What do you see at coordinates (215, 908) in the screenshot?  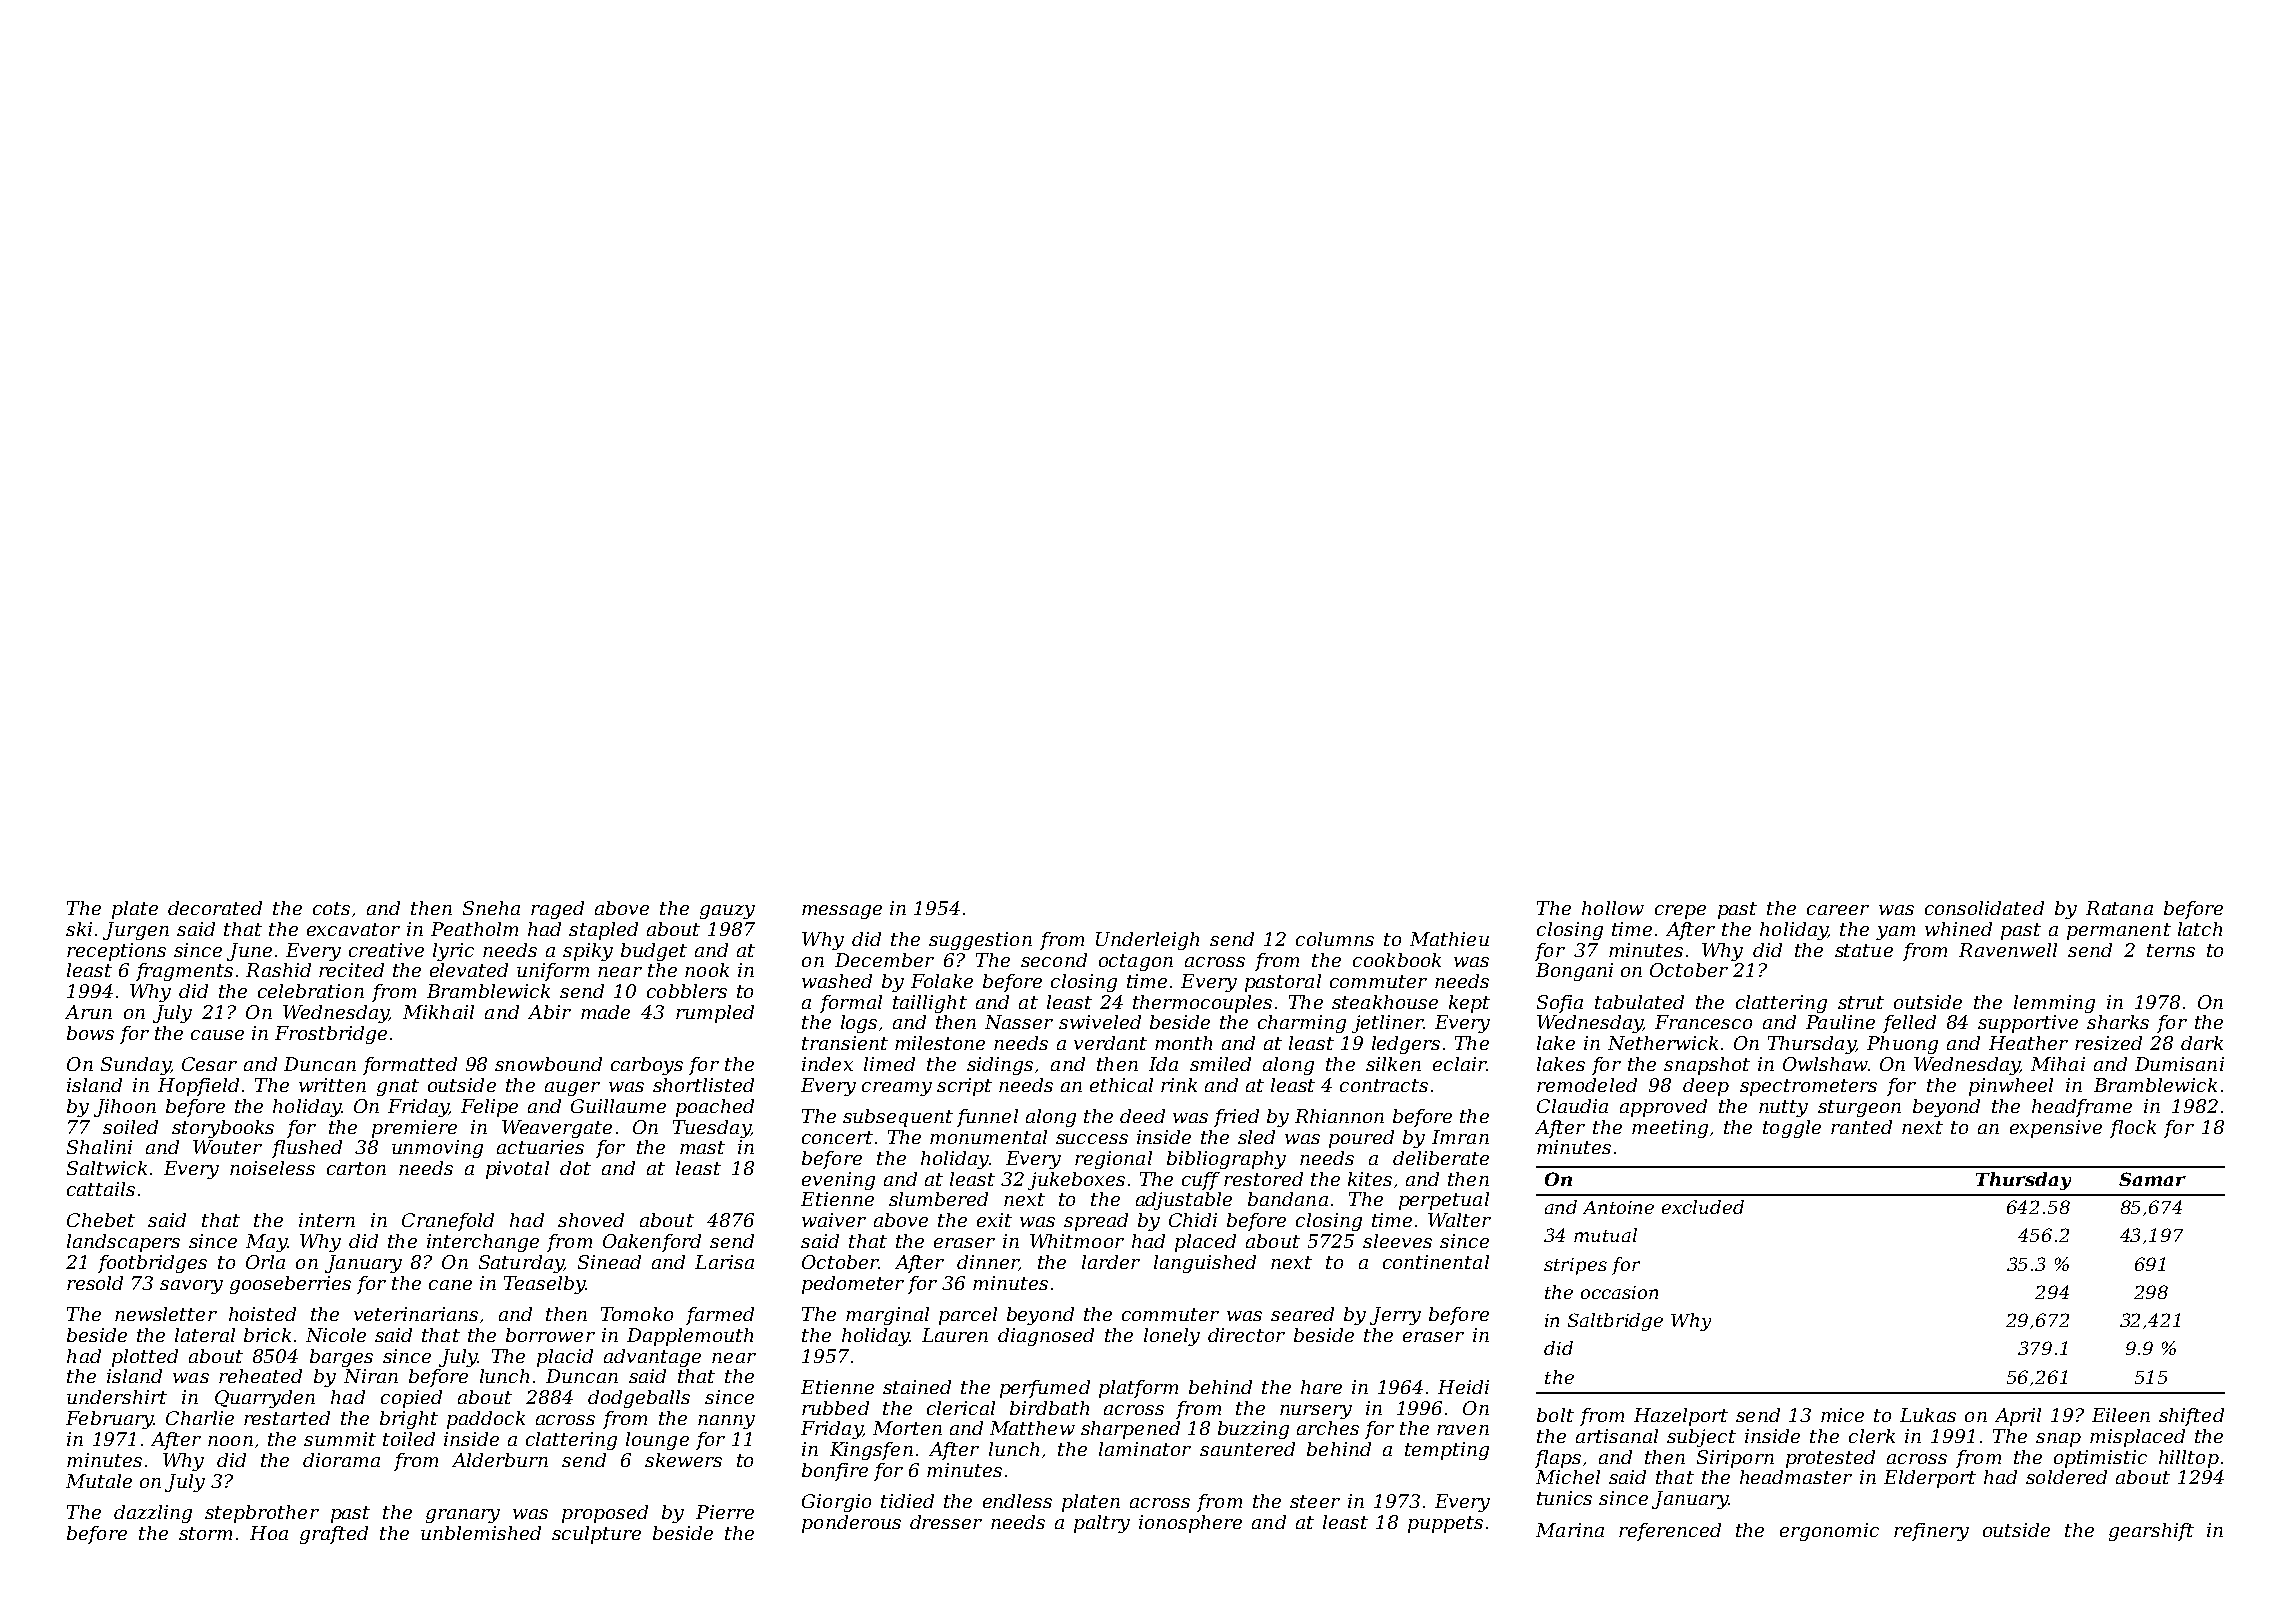 I see `decorated` at bounding box center [215, 908].
